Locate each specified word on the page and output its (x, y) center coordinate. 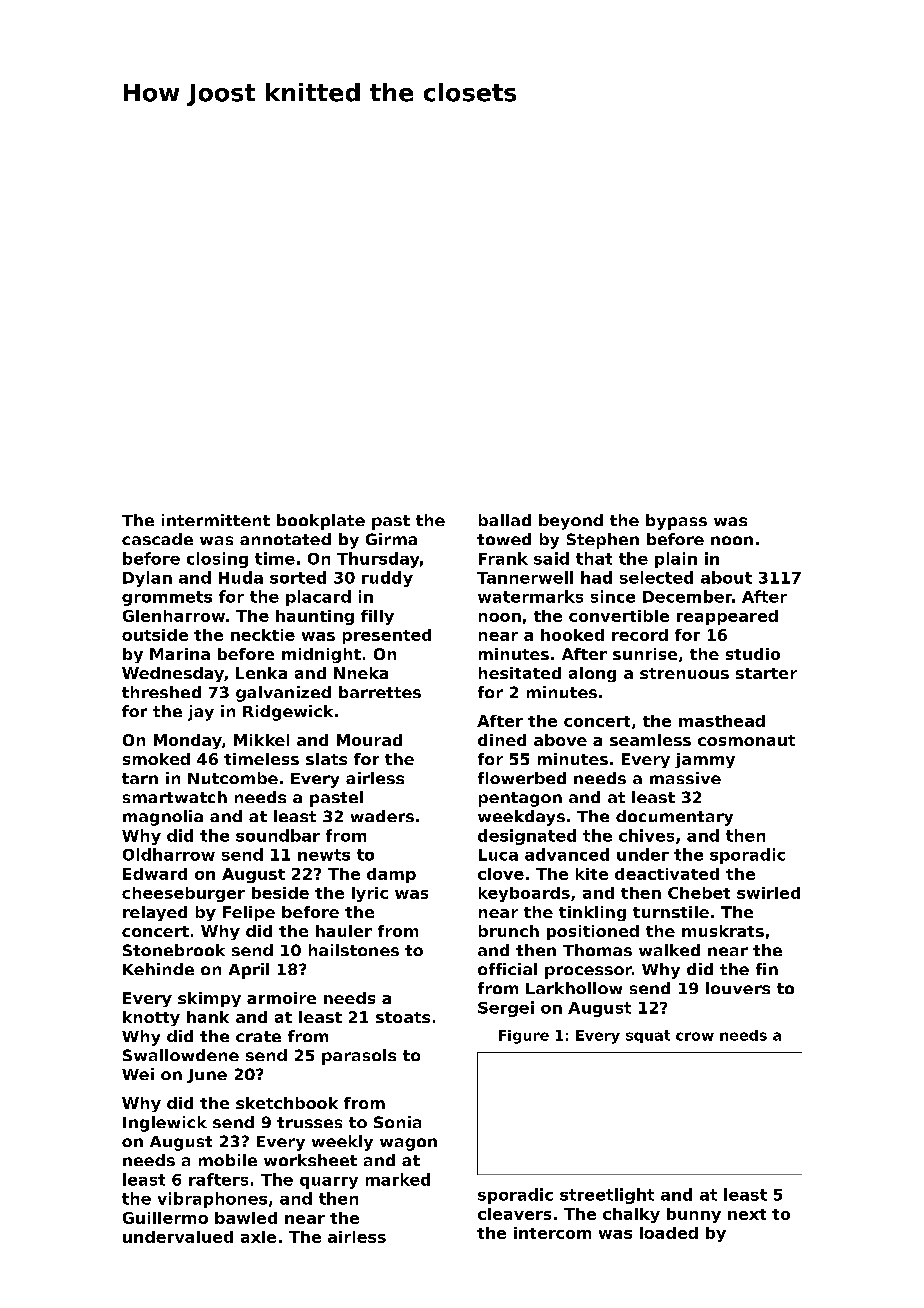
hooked (572, 635)
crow (695, 1036)
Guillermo (165, 1218)
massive (685, 778)
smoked (156, 759)
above (560, 740)
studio (753, 654)
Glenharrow (174, 616)
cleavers (514, 1214)
